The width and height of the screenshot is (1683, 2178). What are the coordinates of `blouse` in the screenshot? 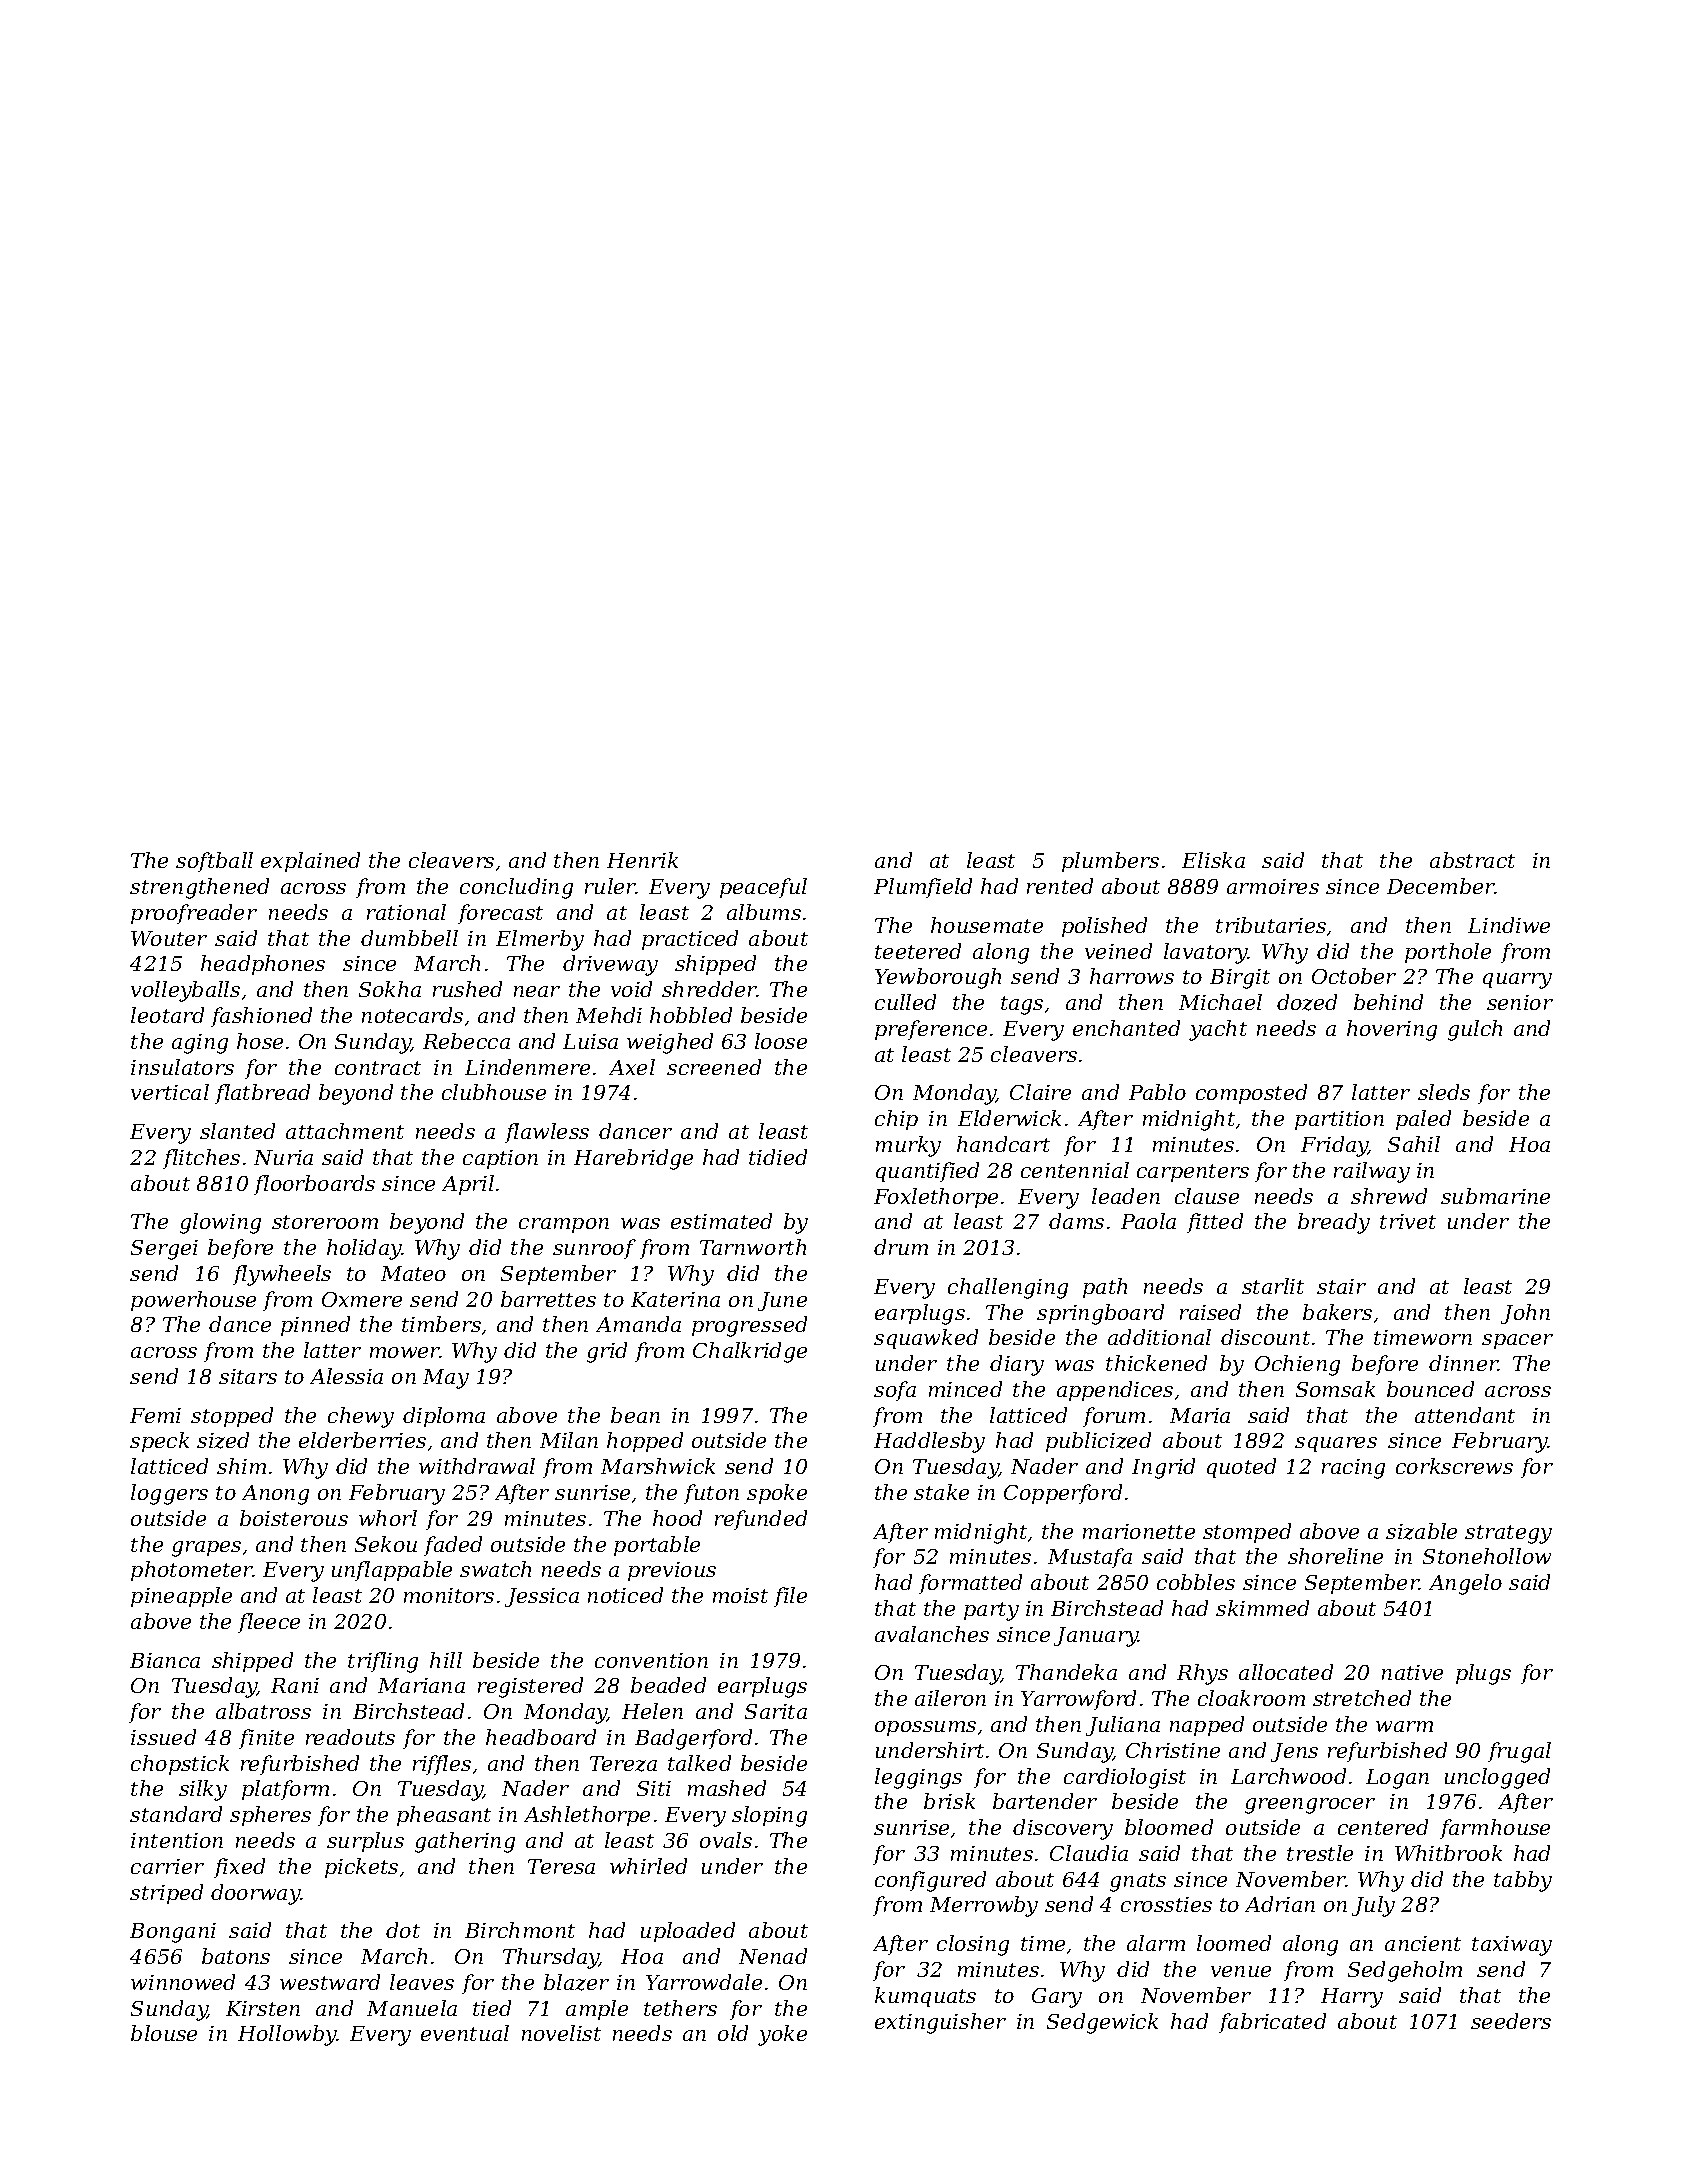 It's located at (164, 2033).
